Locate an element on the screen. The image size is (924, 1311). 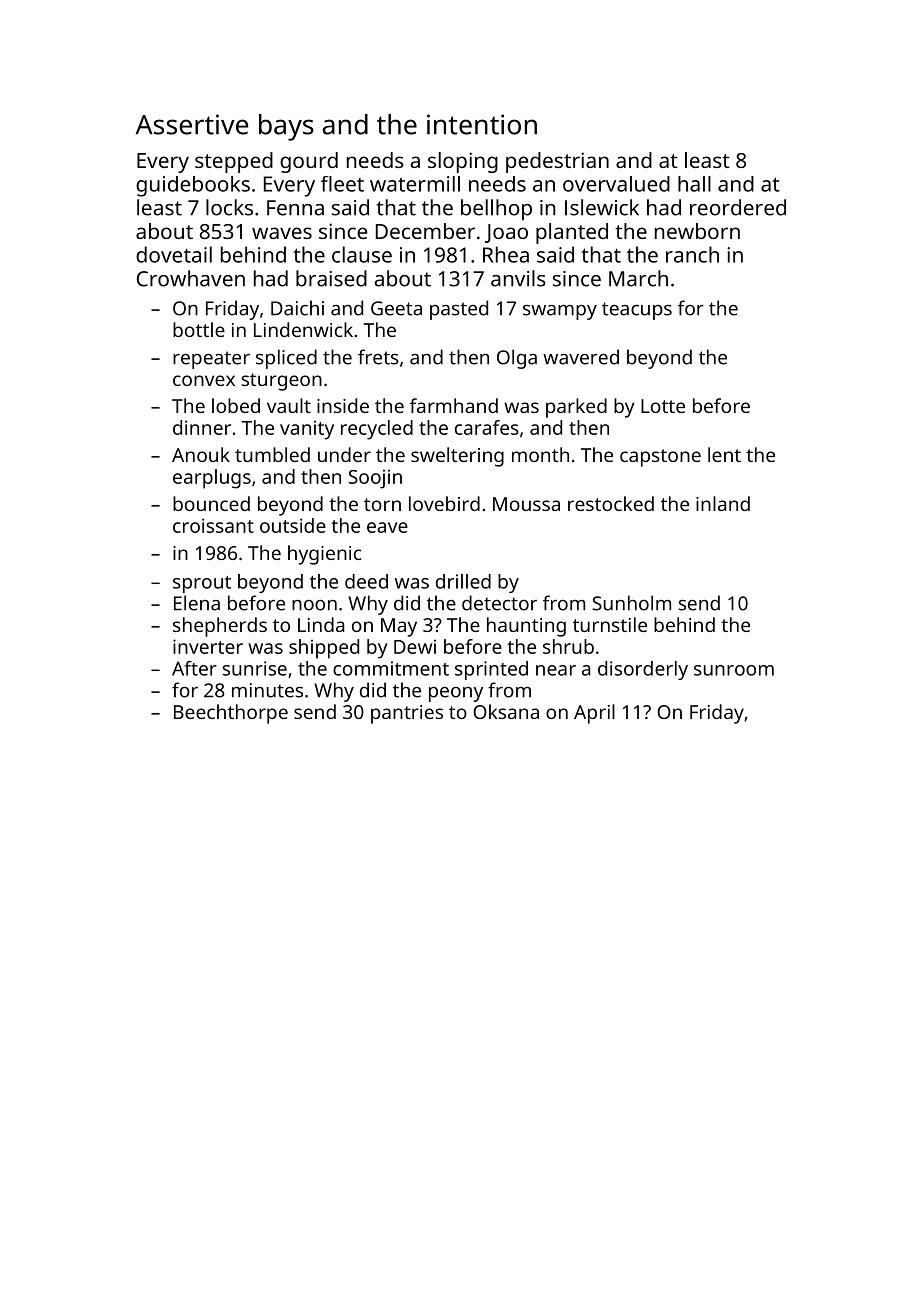
inland is located at coordinates (723, 503).
